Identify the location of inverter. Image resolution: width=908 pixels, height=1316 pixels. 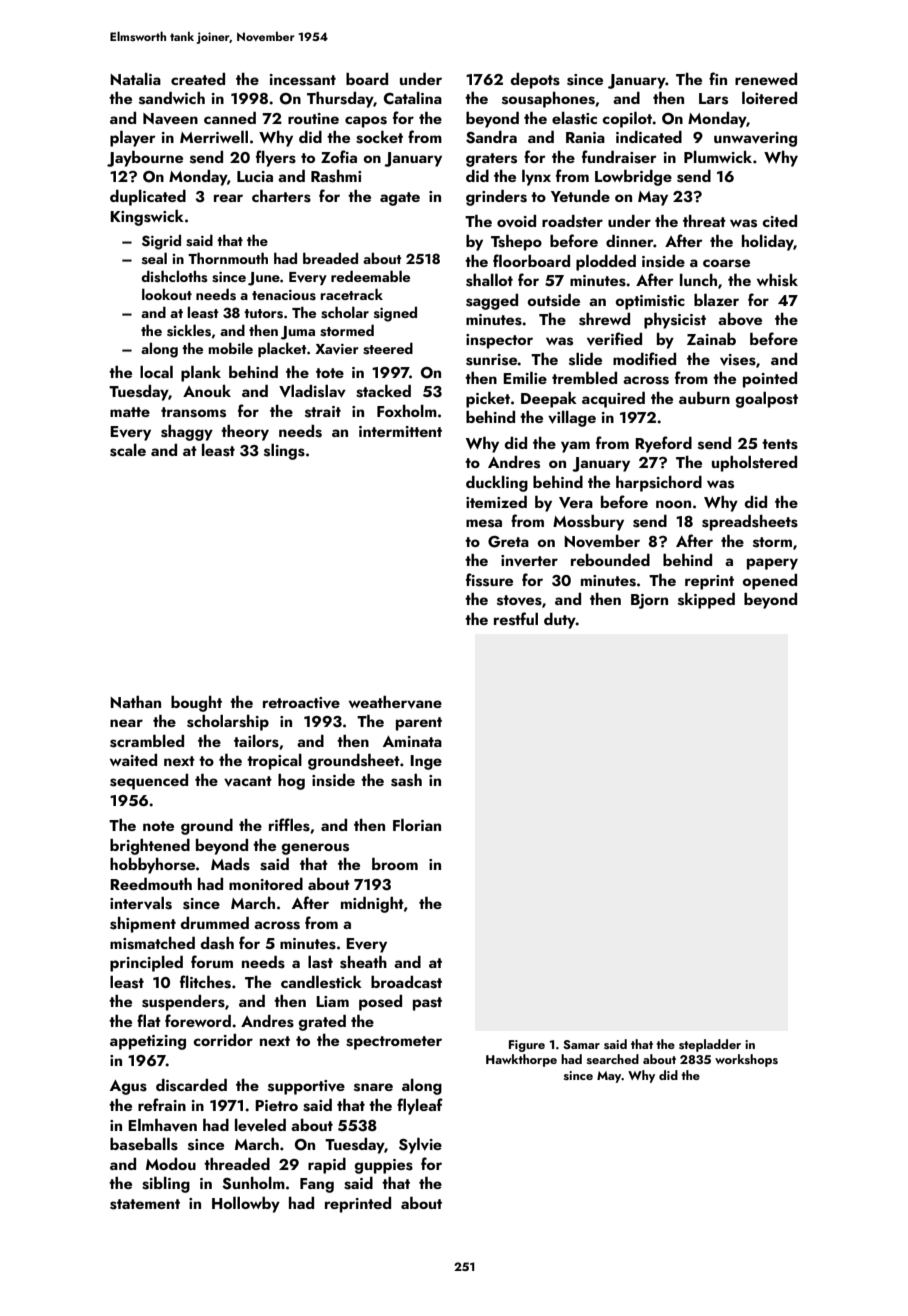
(529, 561).
